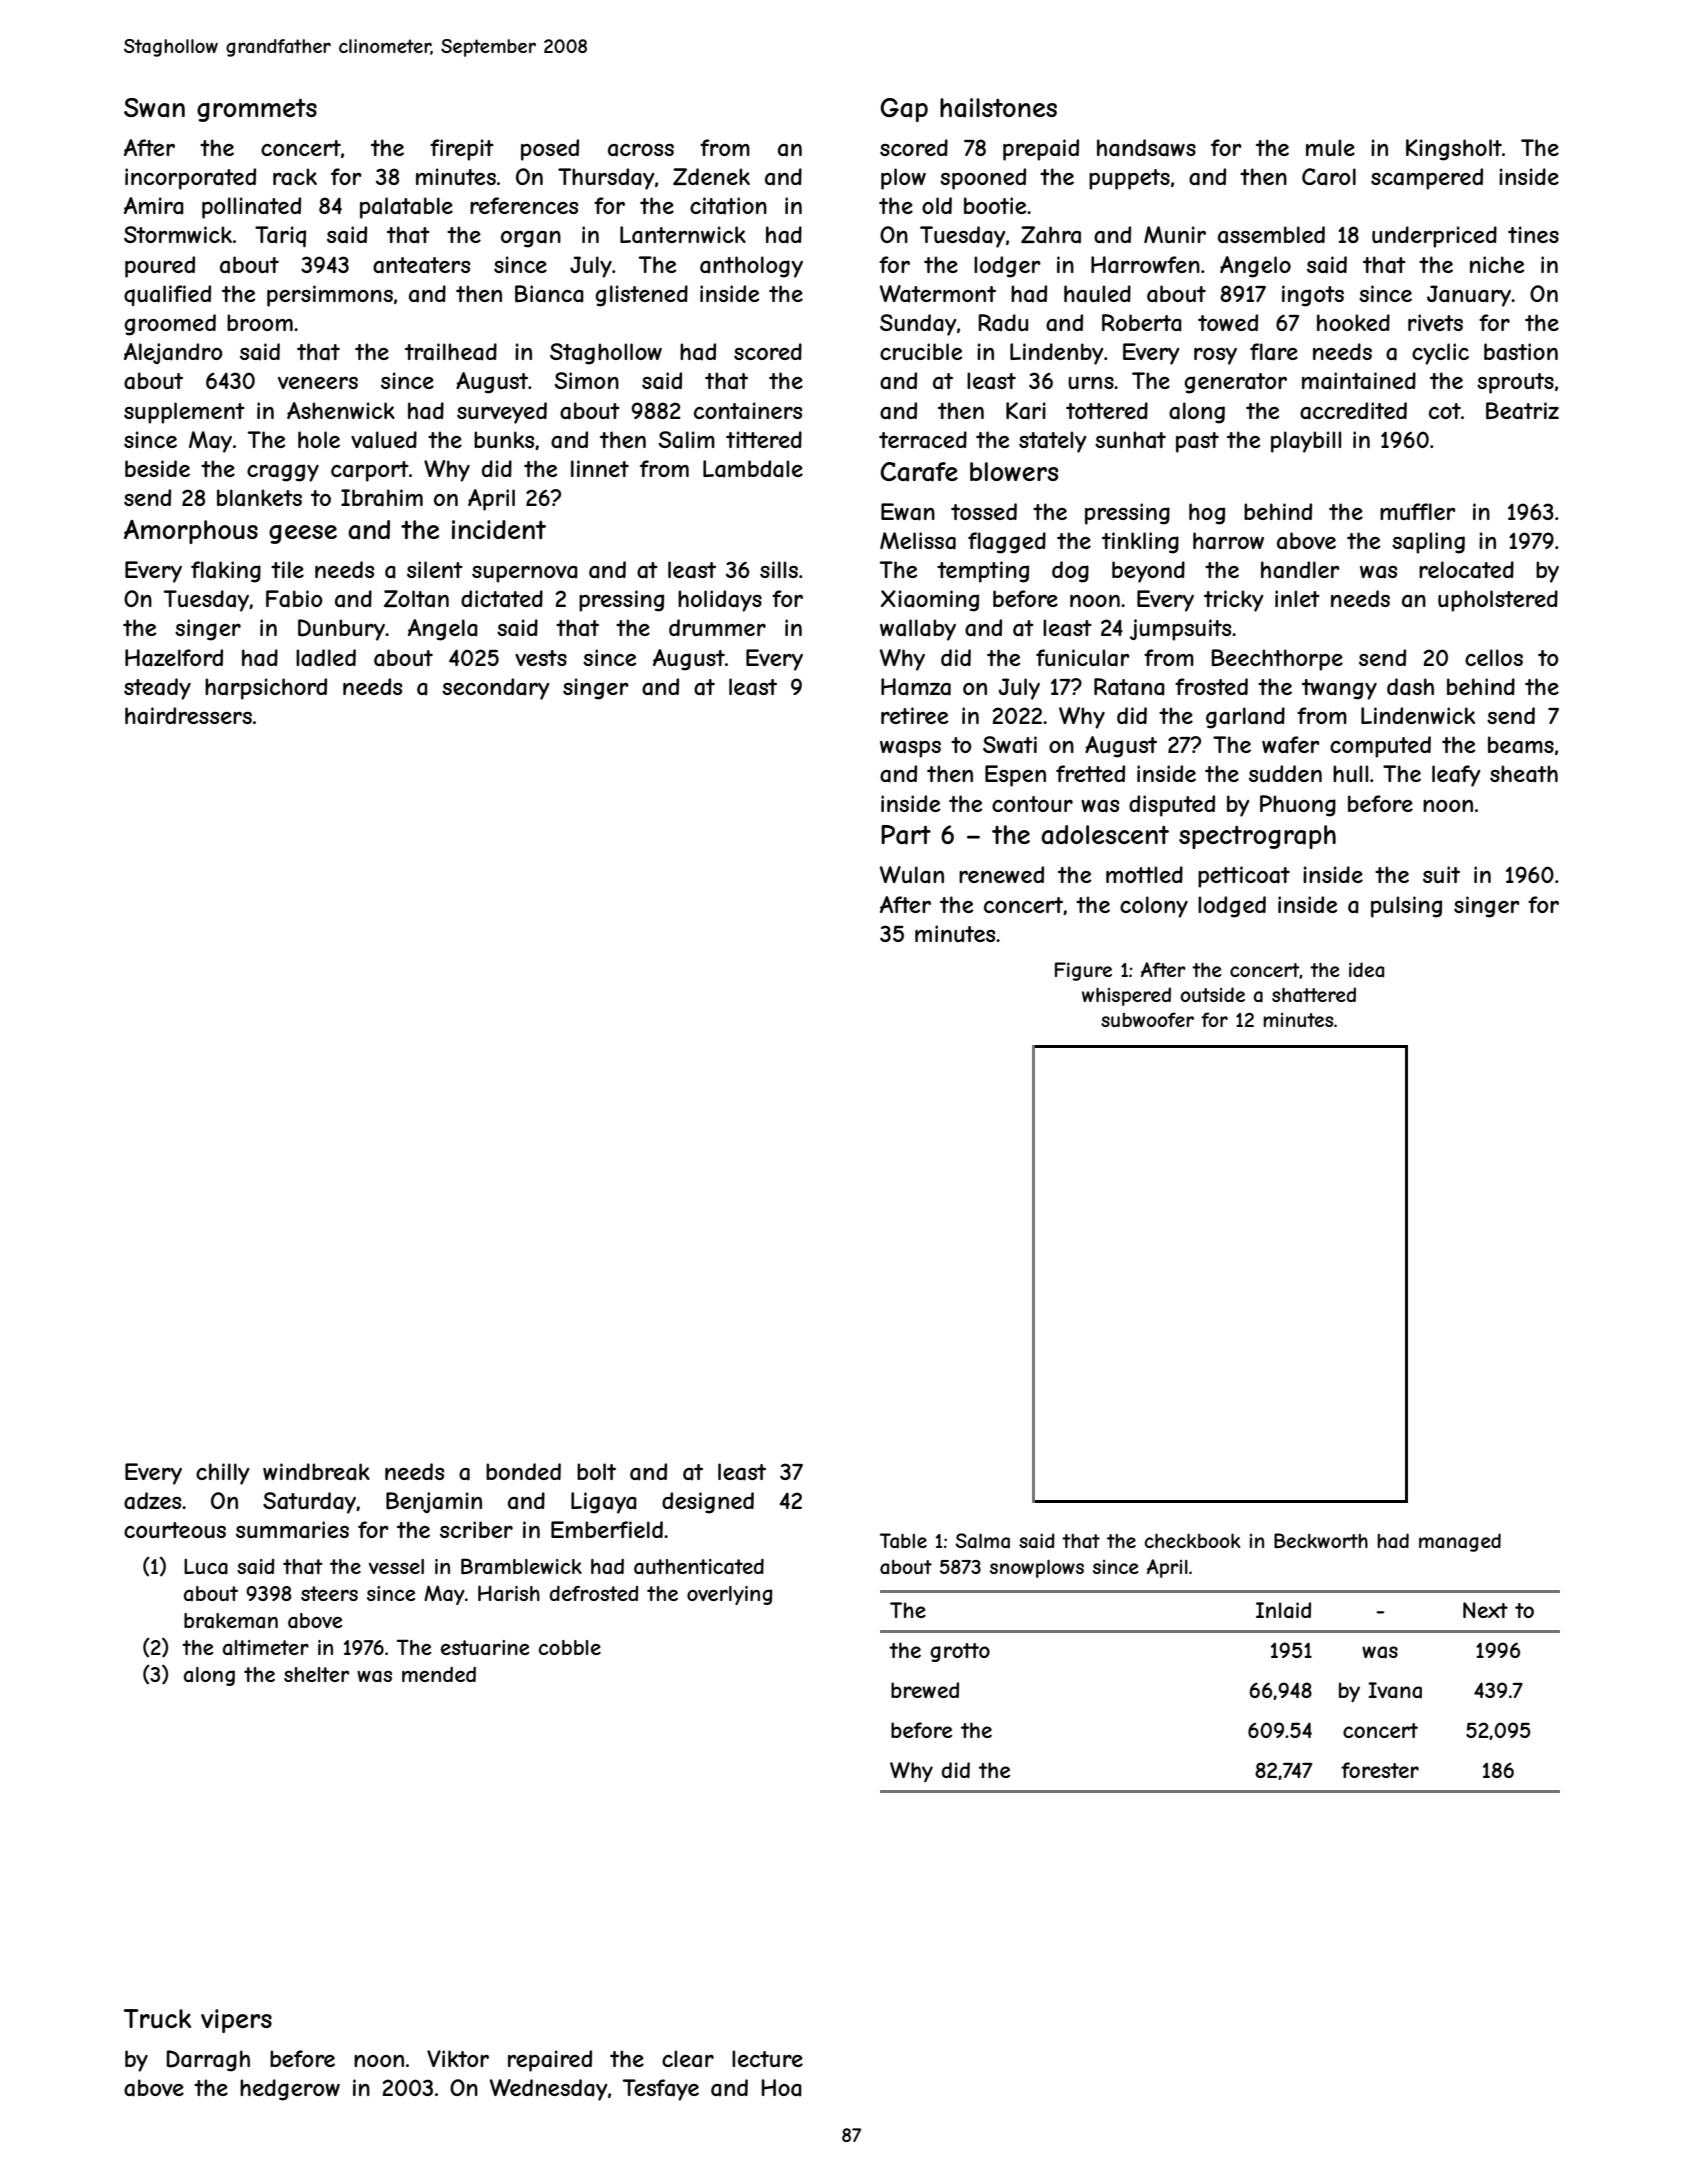  What do you see at coordinates (1353, 322) in the screenshot?
I see `hooked` at bounding box center [1353, 322].
